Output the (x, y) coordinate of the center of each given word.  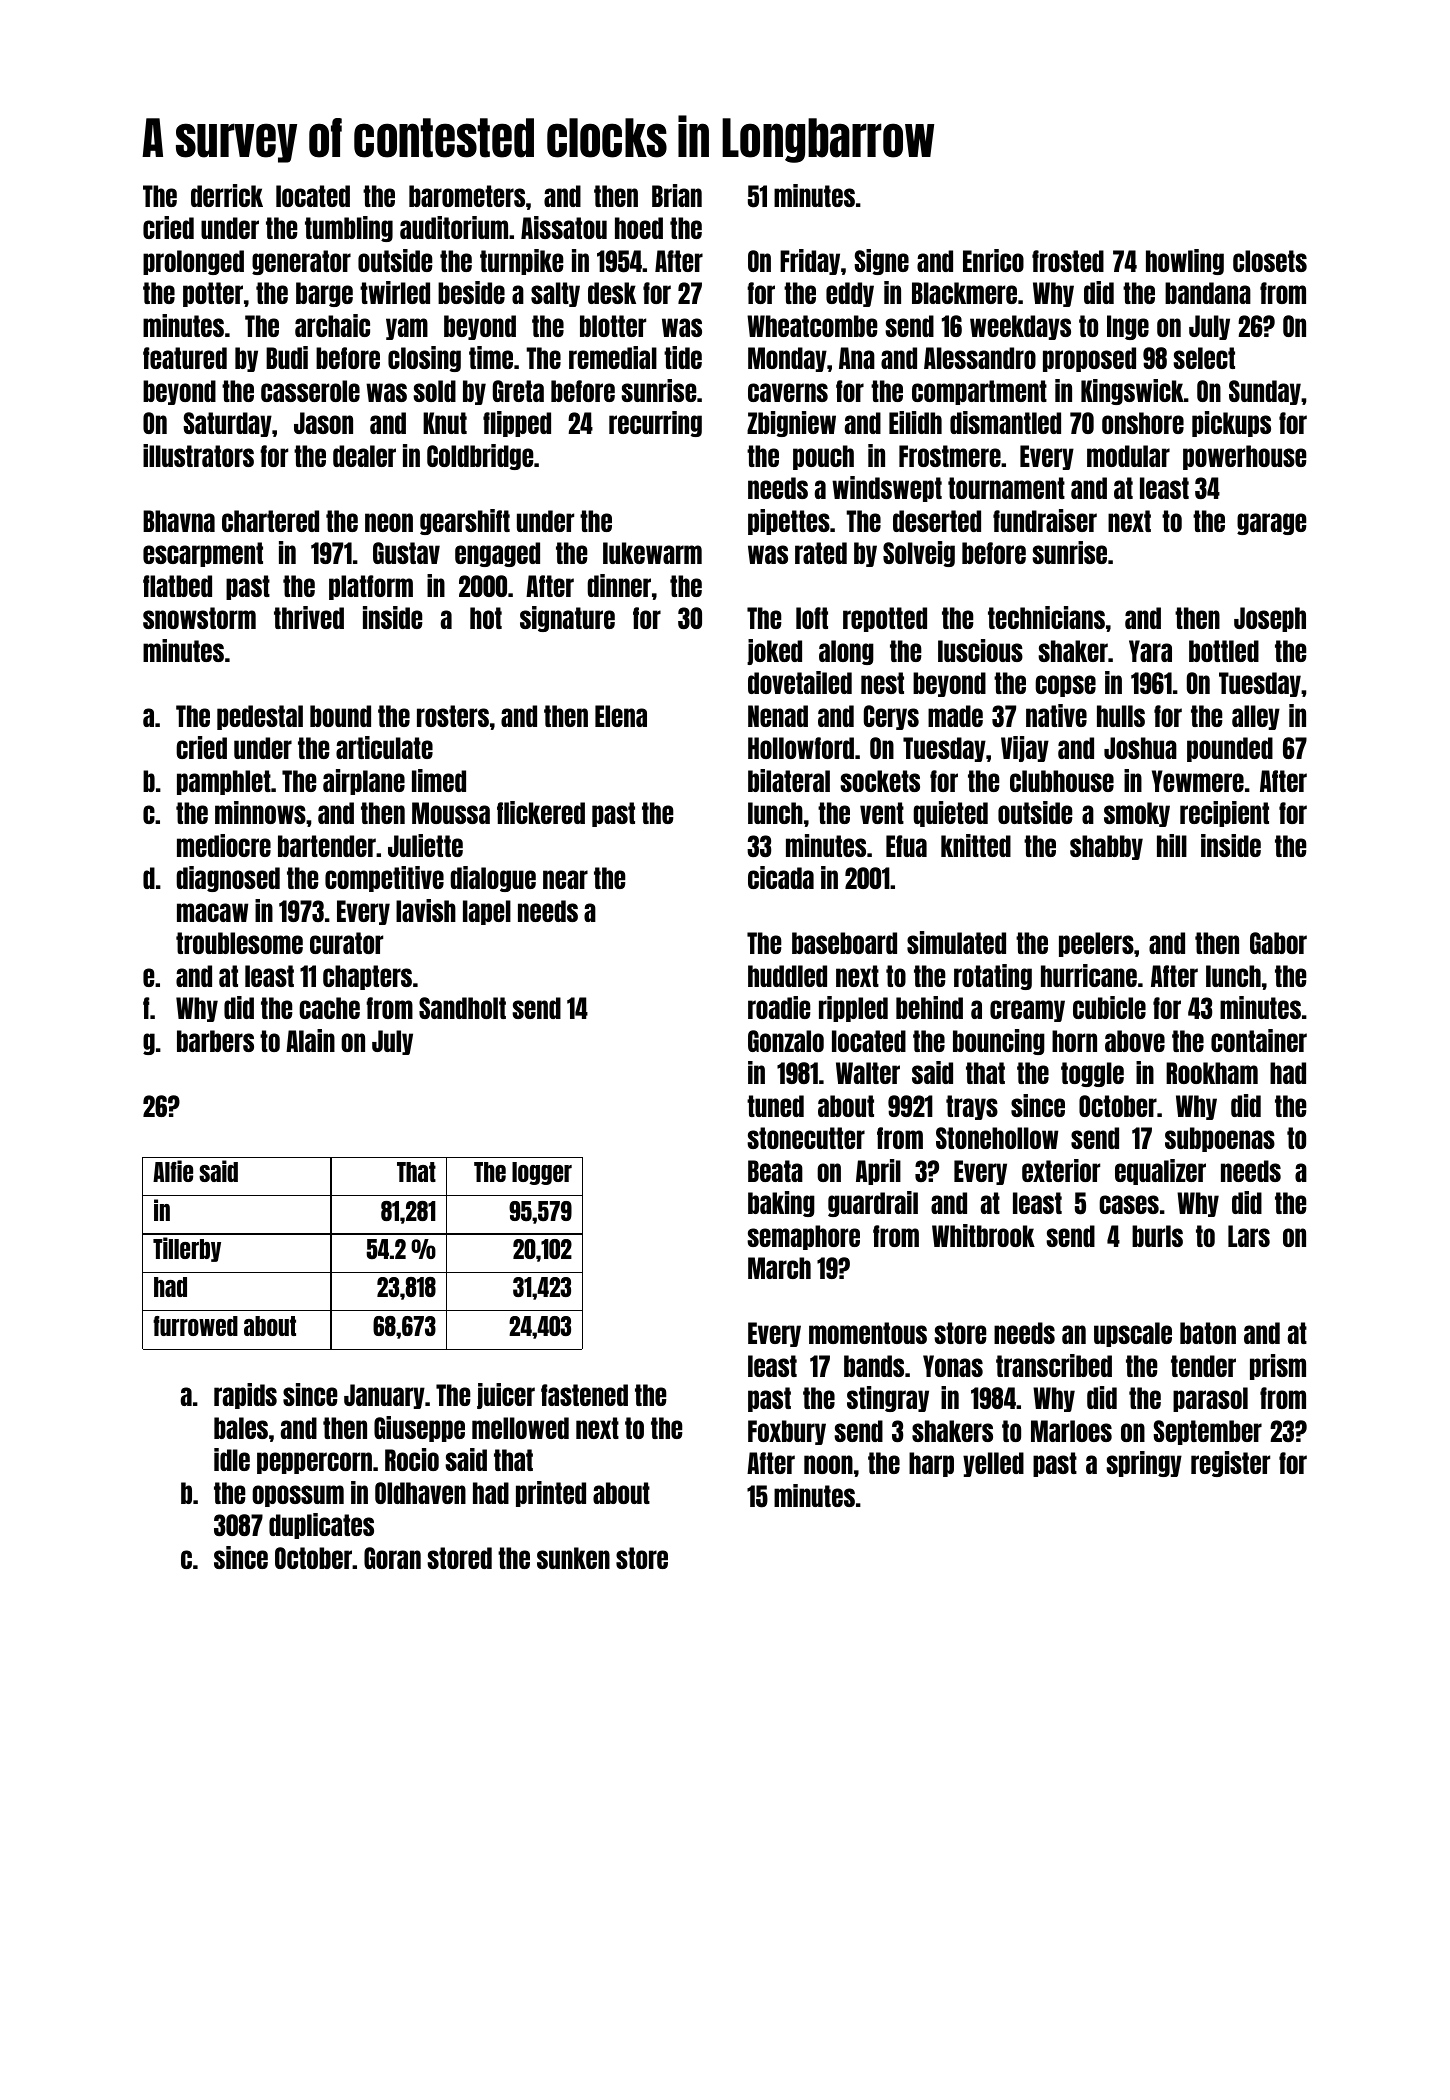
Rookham (1212, 1073)
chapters (367, 977)
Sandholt (462, 1008)
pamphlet (224, 782)
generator (301, 262)
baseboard (844, 943)
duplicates (321, 1526)
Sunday (1265, 392)
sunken (573, 1558)
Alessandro (980, 358)
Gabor (1278, 943)
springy (1144, 1464)
